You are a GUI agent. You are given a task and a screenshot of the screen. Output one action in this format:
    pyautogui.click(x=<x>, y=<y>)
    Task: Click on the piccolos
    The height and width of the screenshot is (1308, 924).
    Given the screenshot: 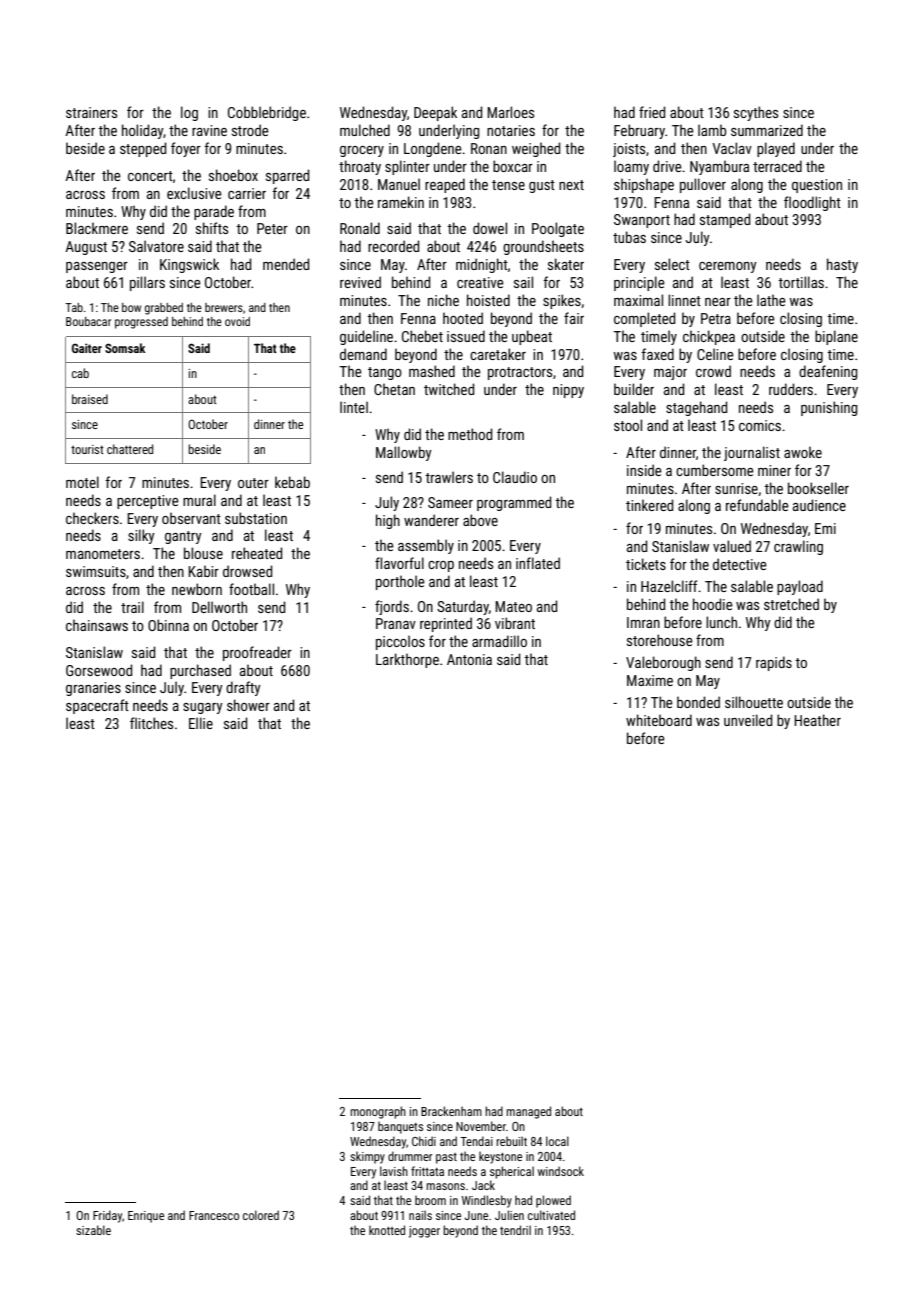 What is the action you would take?
    pyautogui.click(x=400, y=642)
